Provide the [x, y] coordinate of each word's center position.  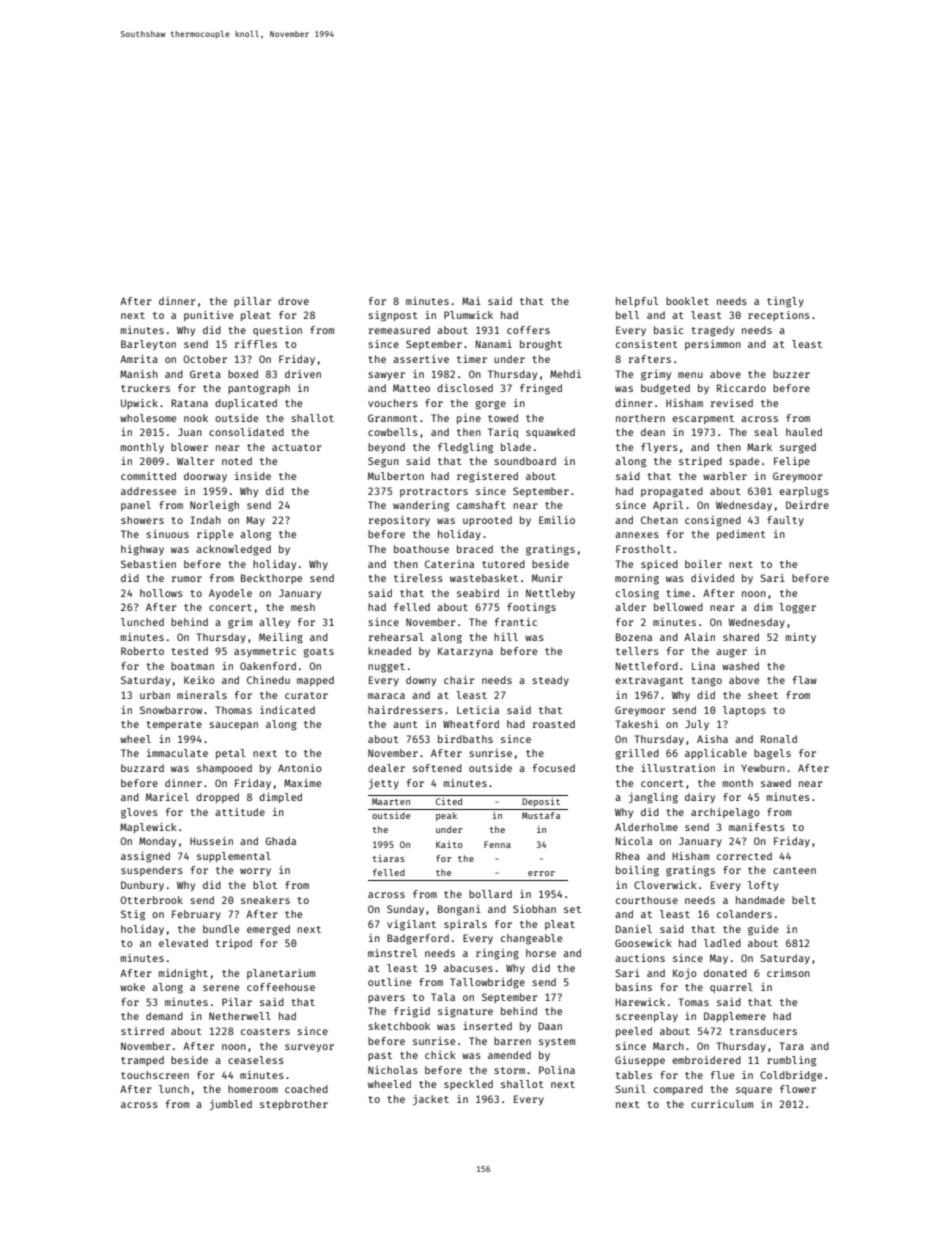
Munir [547, 578]
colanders [744, 914]
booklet [687, 301]
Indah [206, 520]
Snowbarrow [171, 710]
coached [306, 1089]
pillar [252, 302]
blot [265, 885]
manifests [757, 827]
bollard [490, 894]
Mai [471, 301]
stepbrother [294, 1105]
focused [554, 768]
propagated [672, 492]
